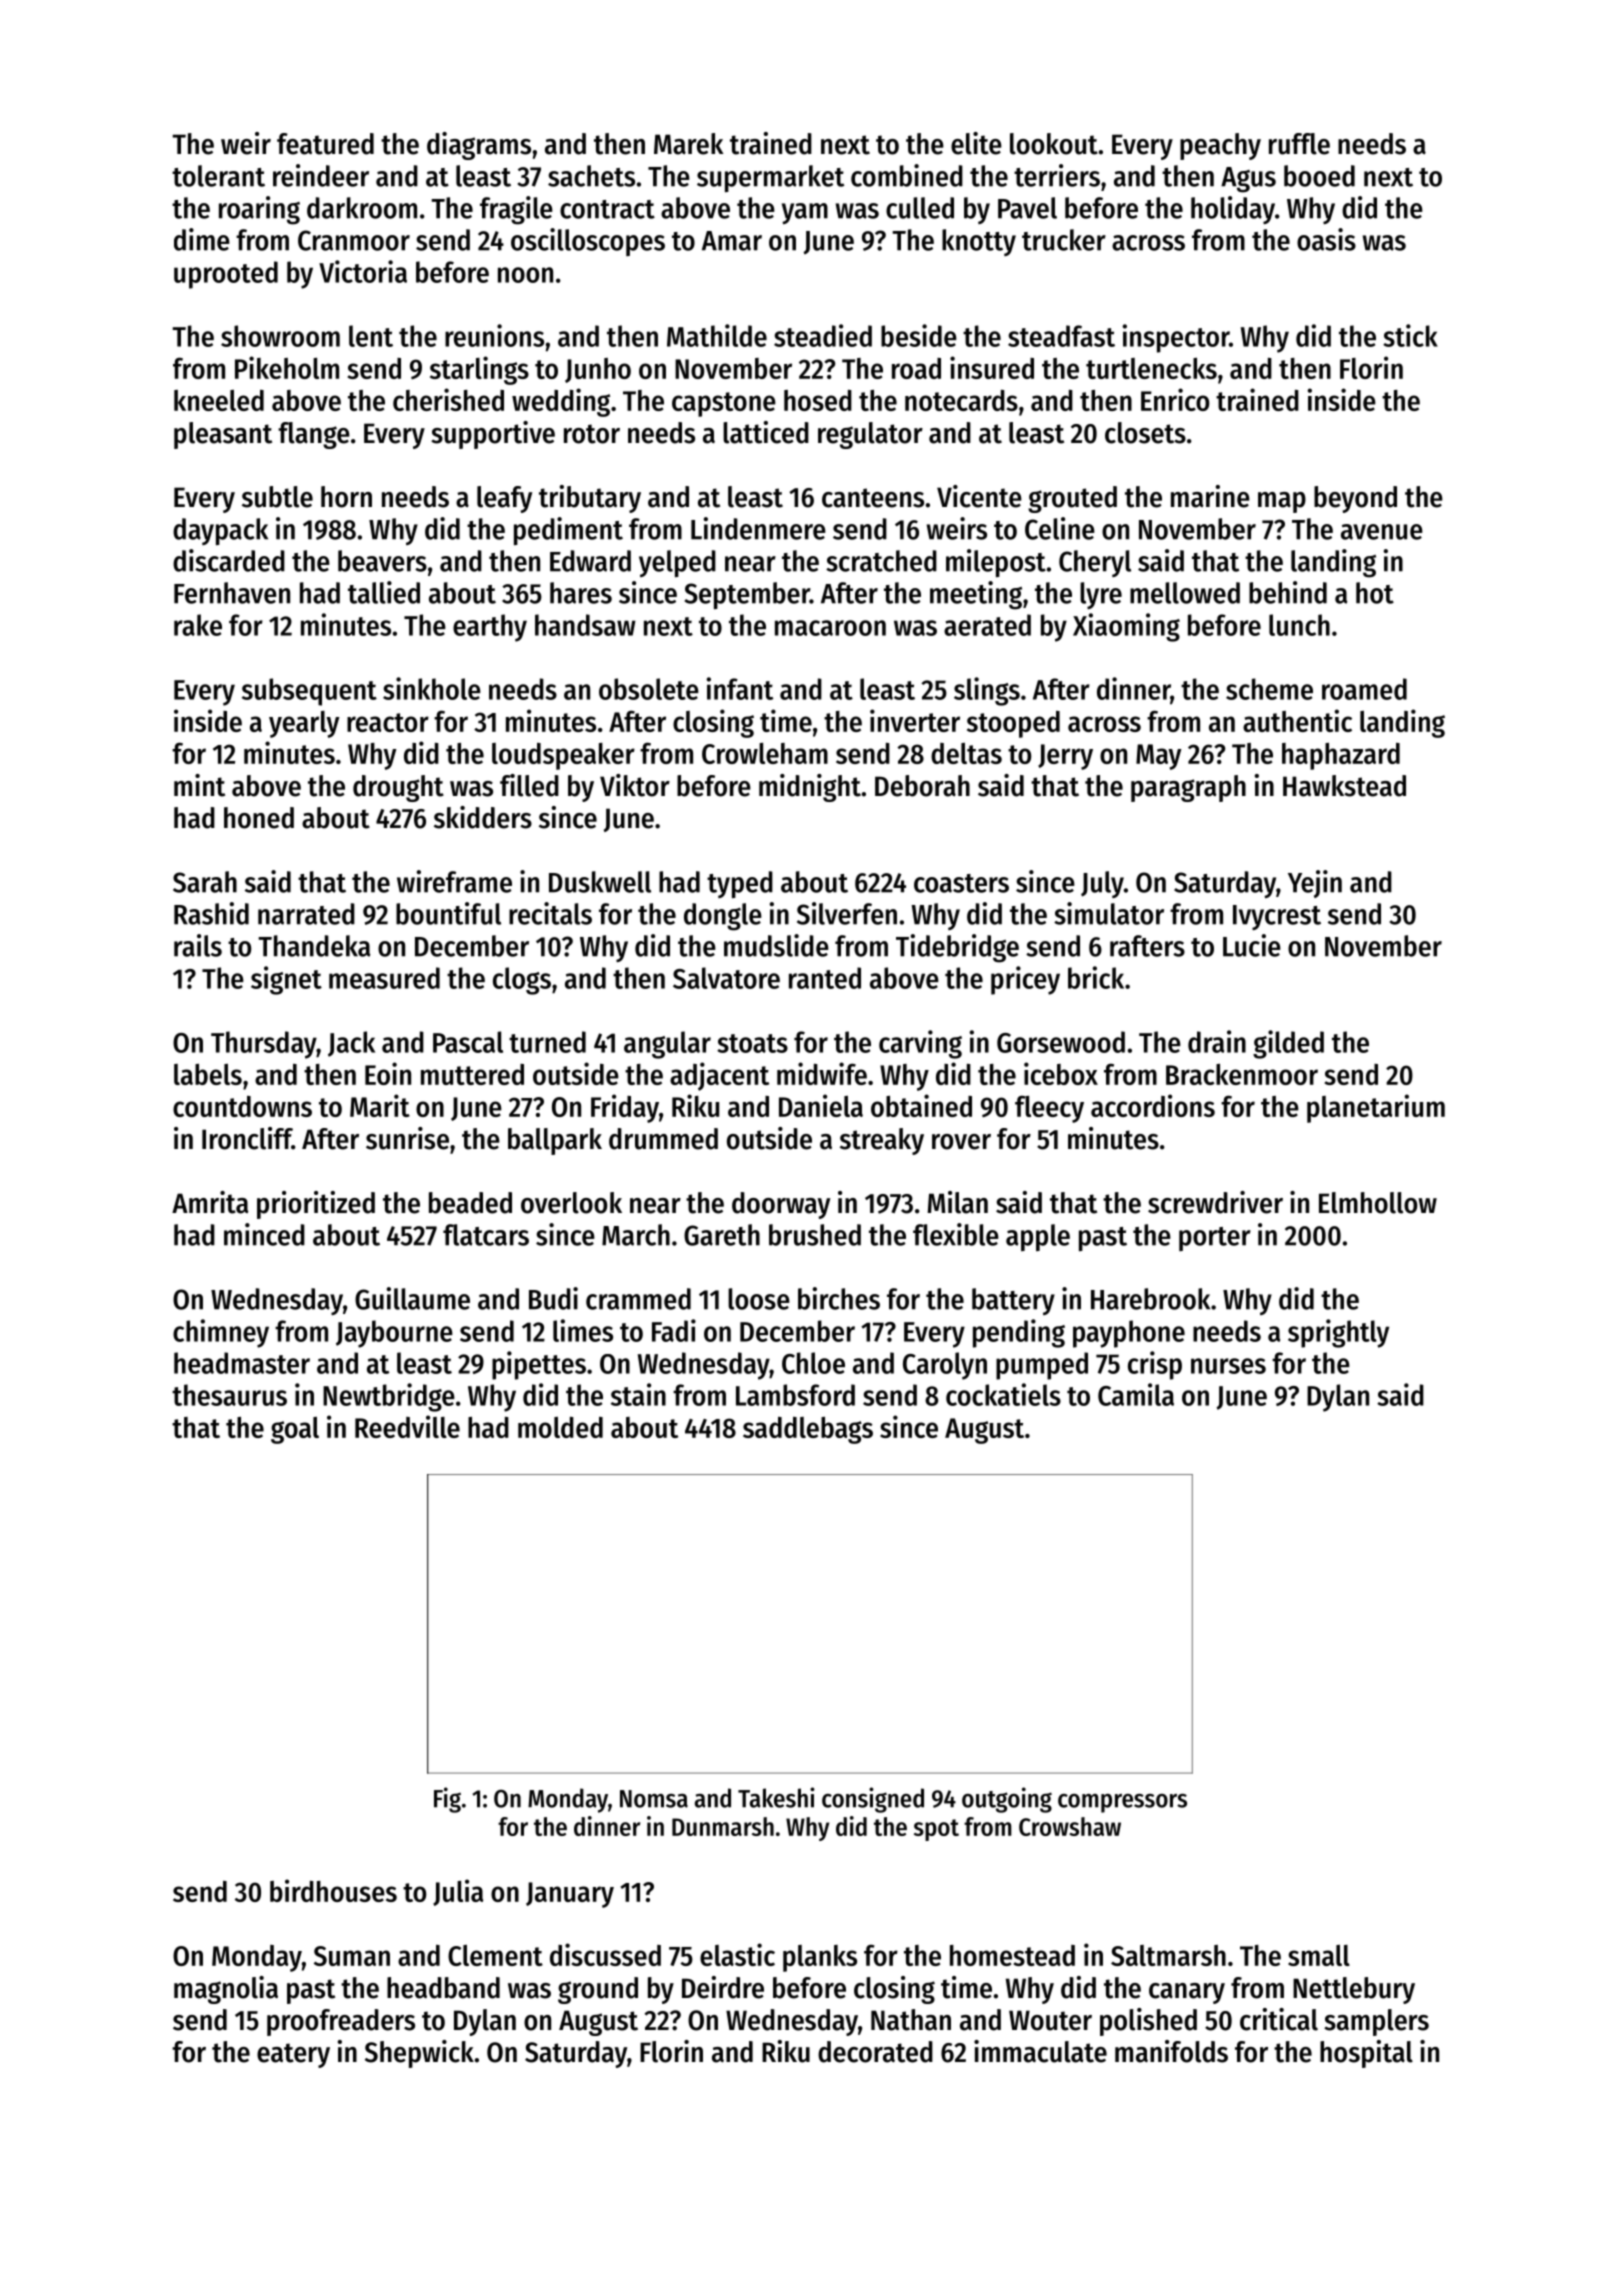 This document has height=2292, width=1620. I want to click on eatery, so click(293, 2055).
